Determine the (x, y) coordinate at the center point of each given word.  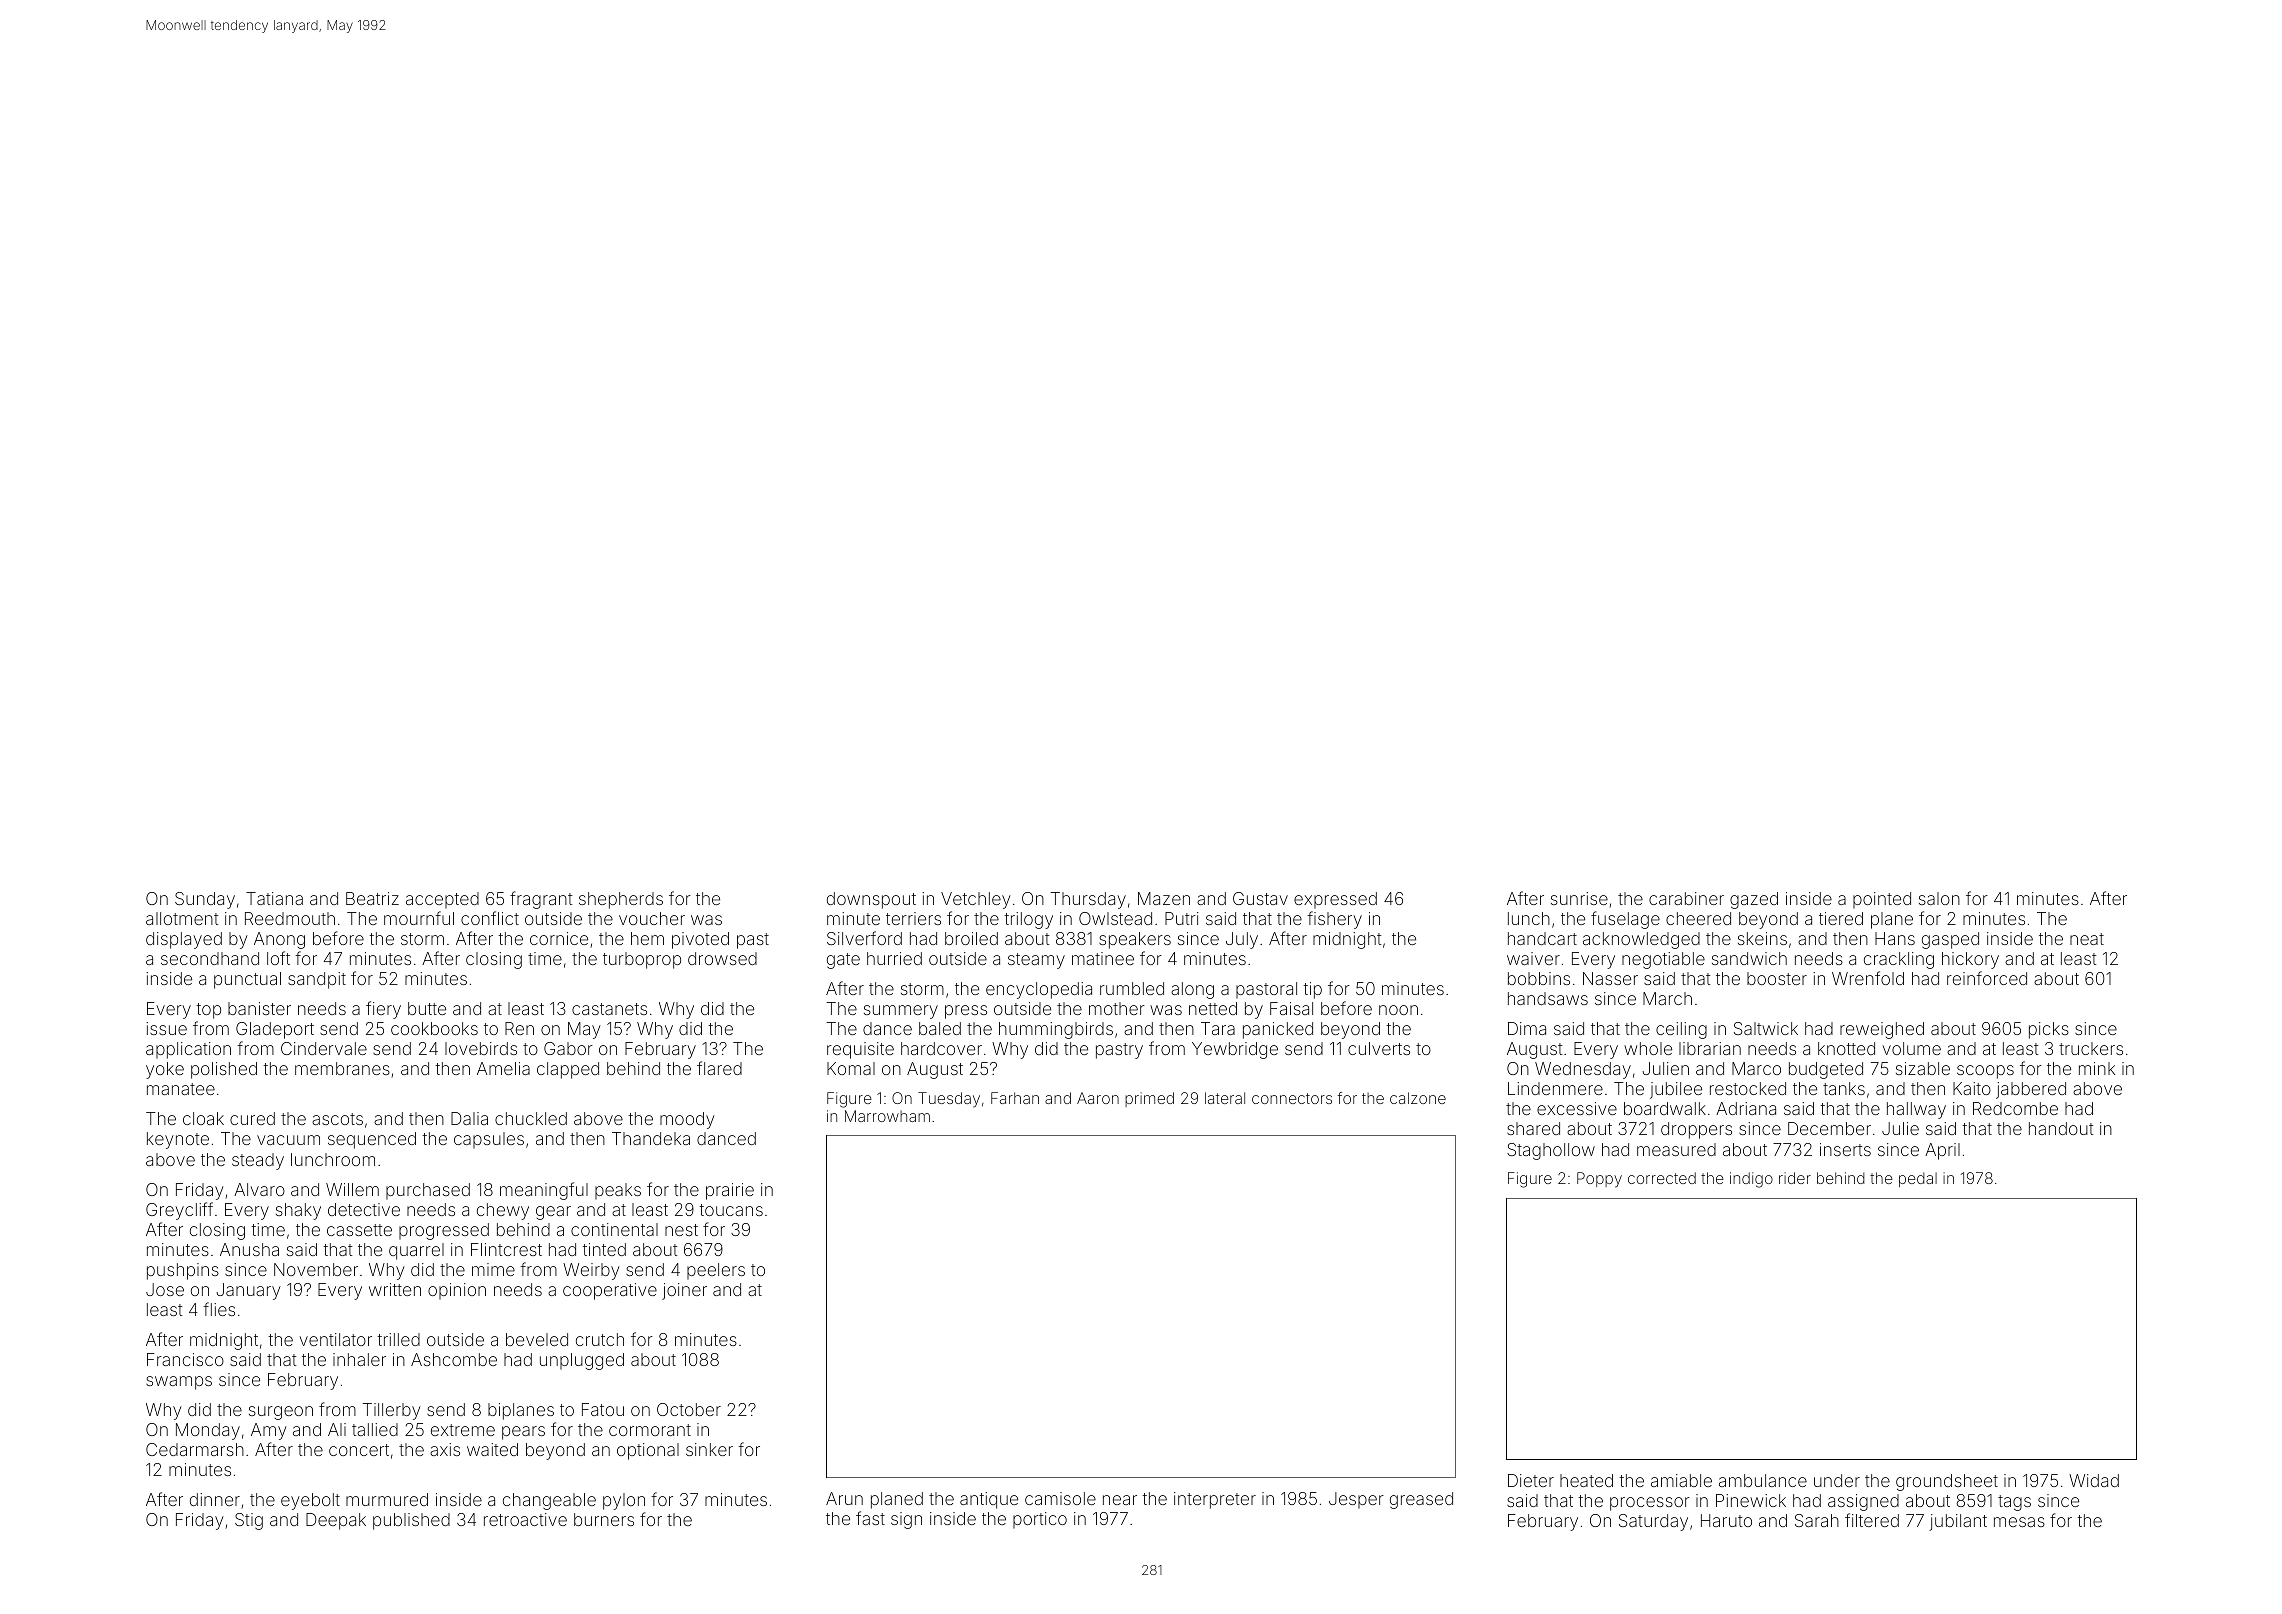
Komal (851, 1068)
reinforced (1987, 978)
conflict (490, 918)
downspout (871, 900)
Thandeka (651, 1138)
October (689, 1409)
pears (523, 1433)
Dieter (1531, 1480)
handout (2061, 1128)
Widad (2094, 1480)
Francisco (185, 1359)
